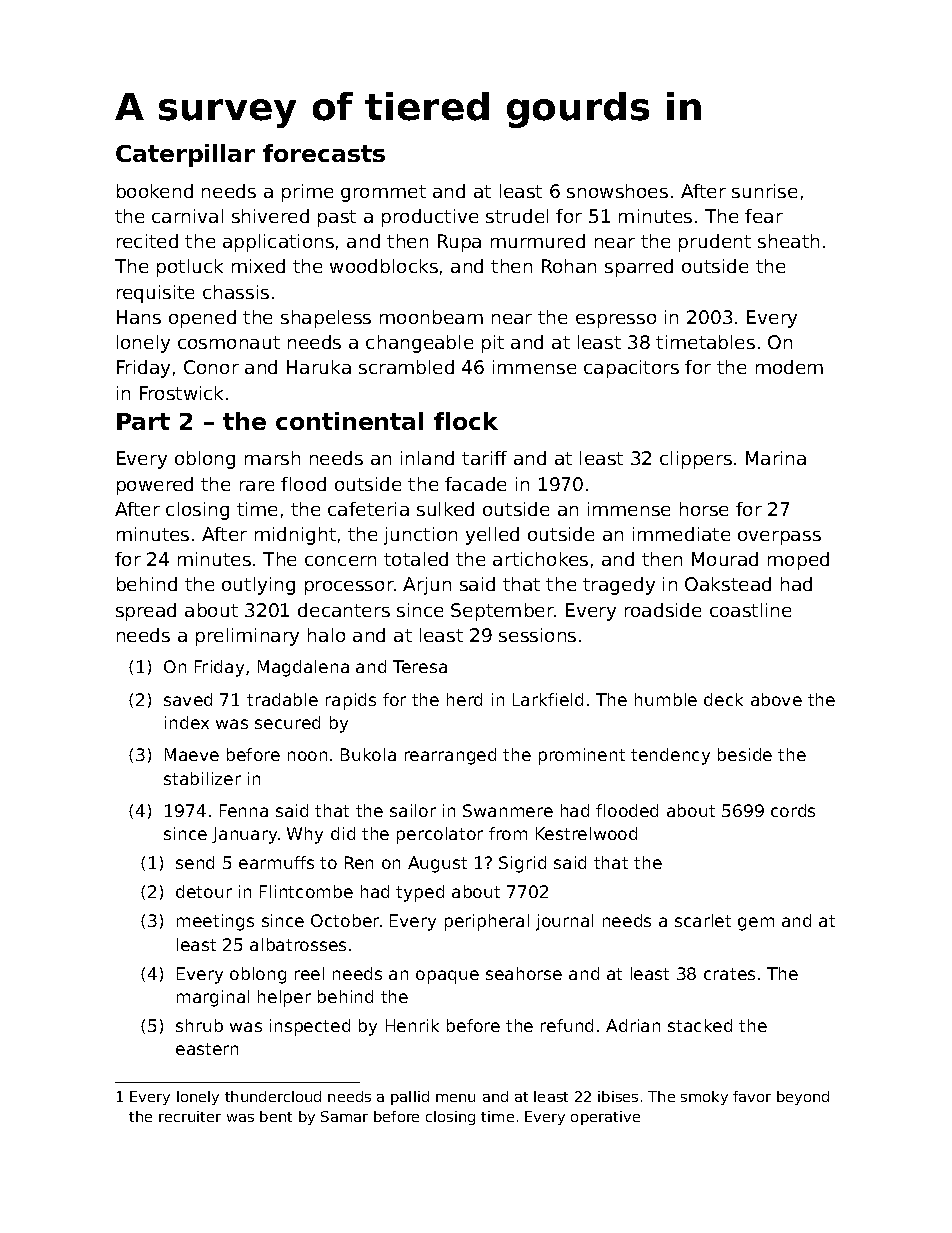 The image size is (952, 1233). Describe the element at coordinates (202, 778) in the image. I see `stabilizer` at that location.
